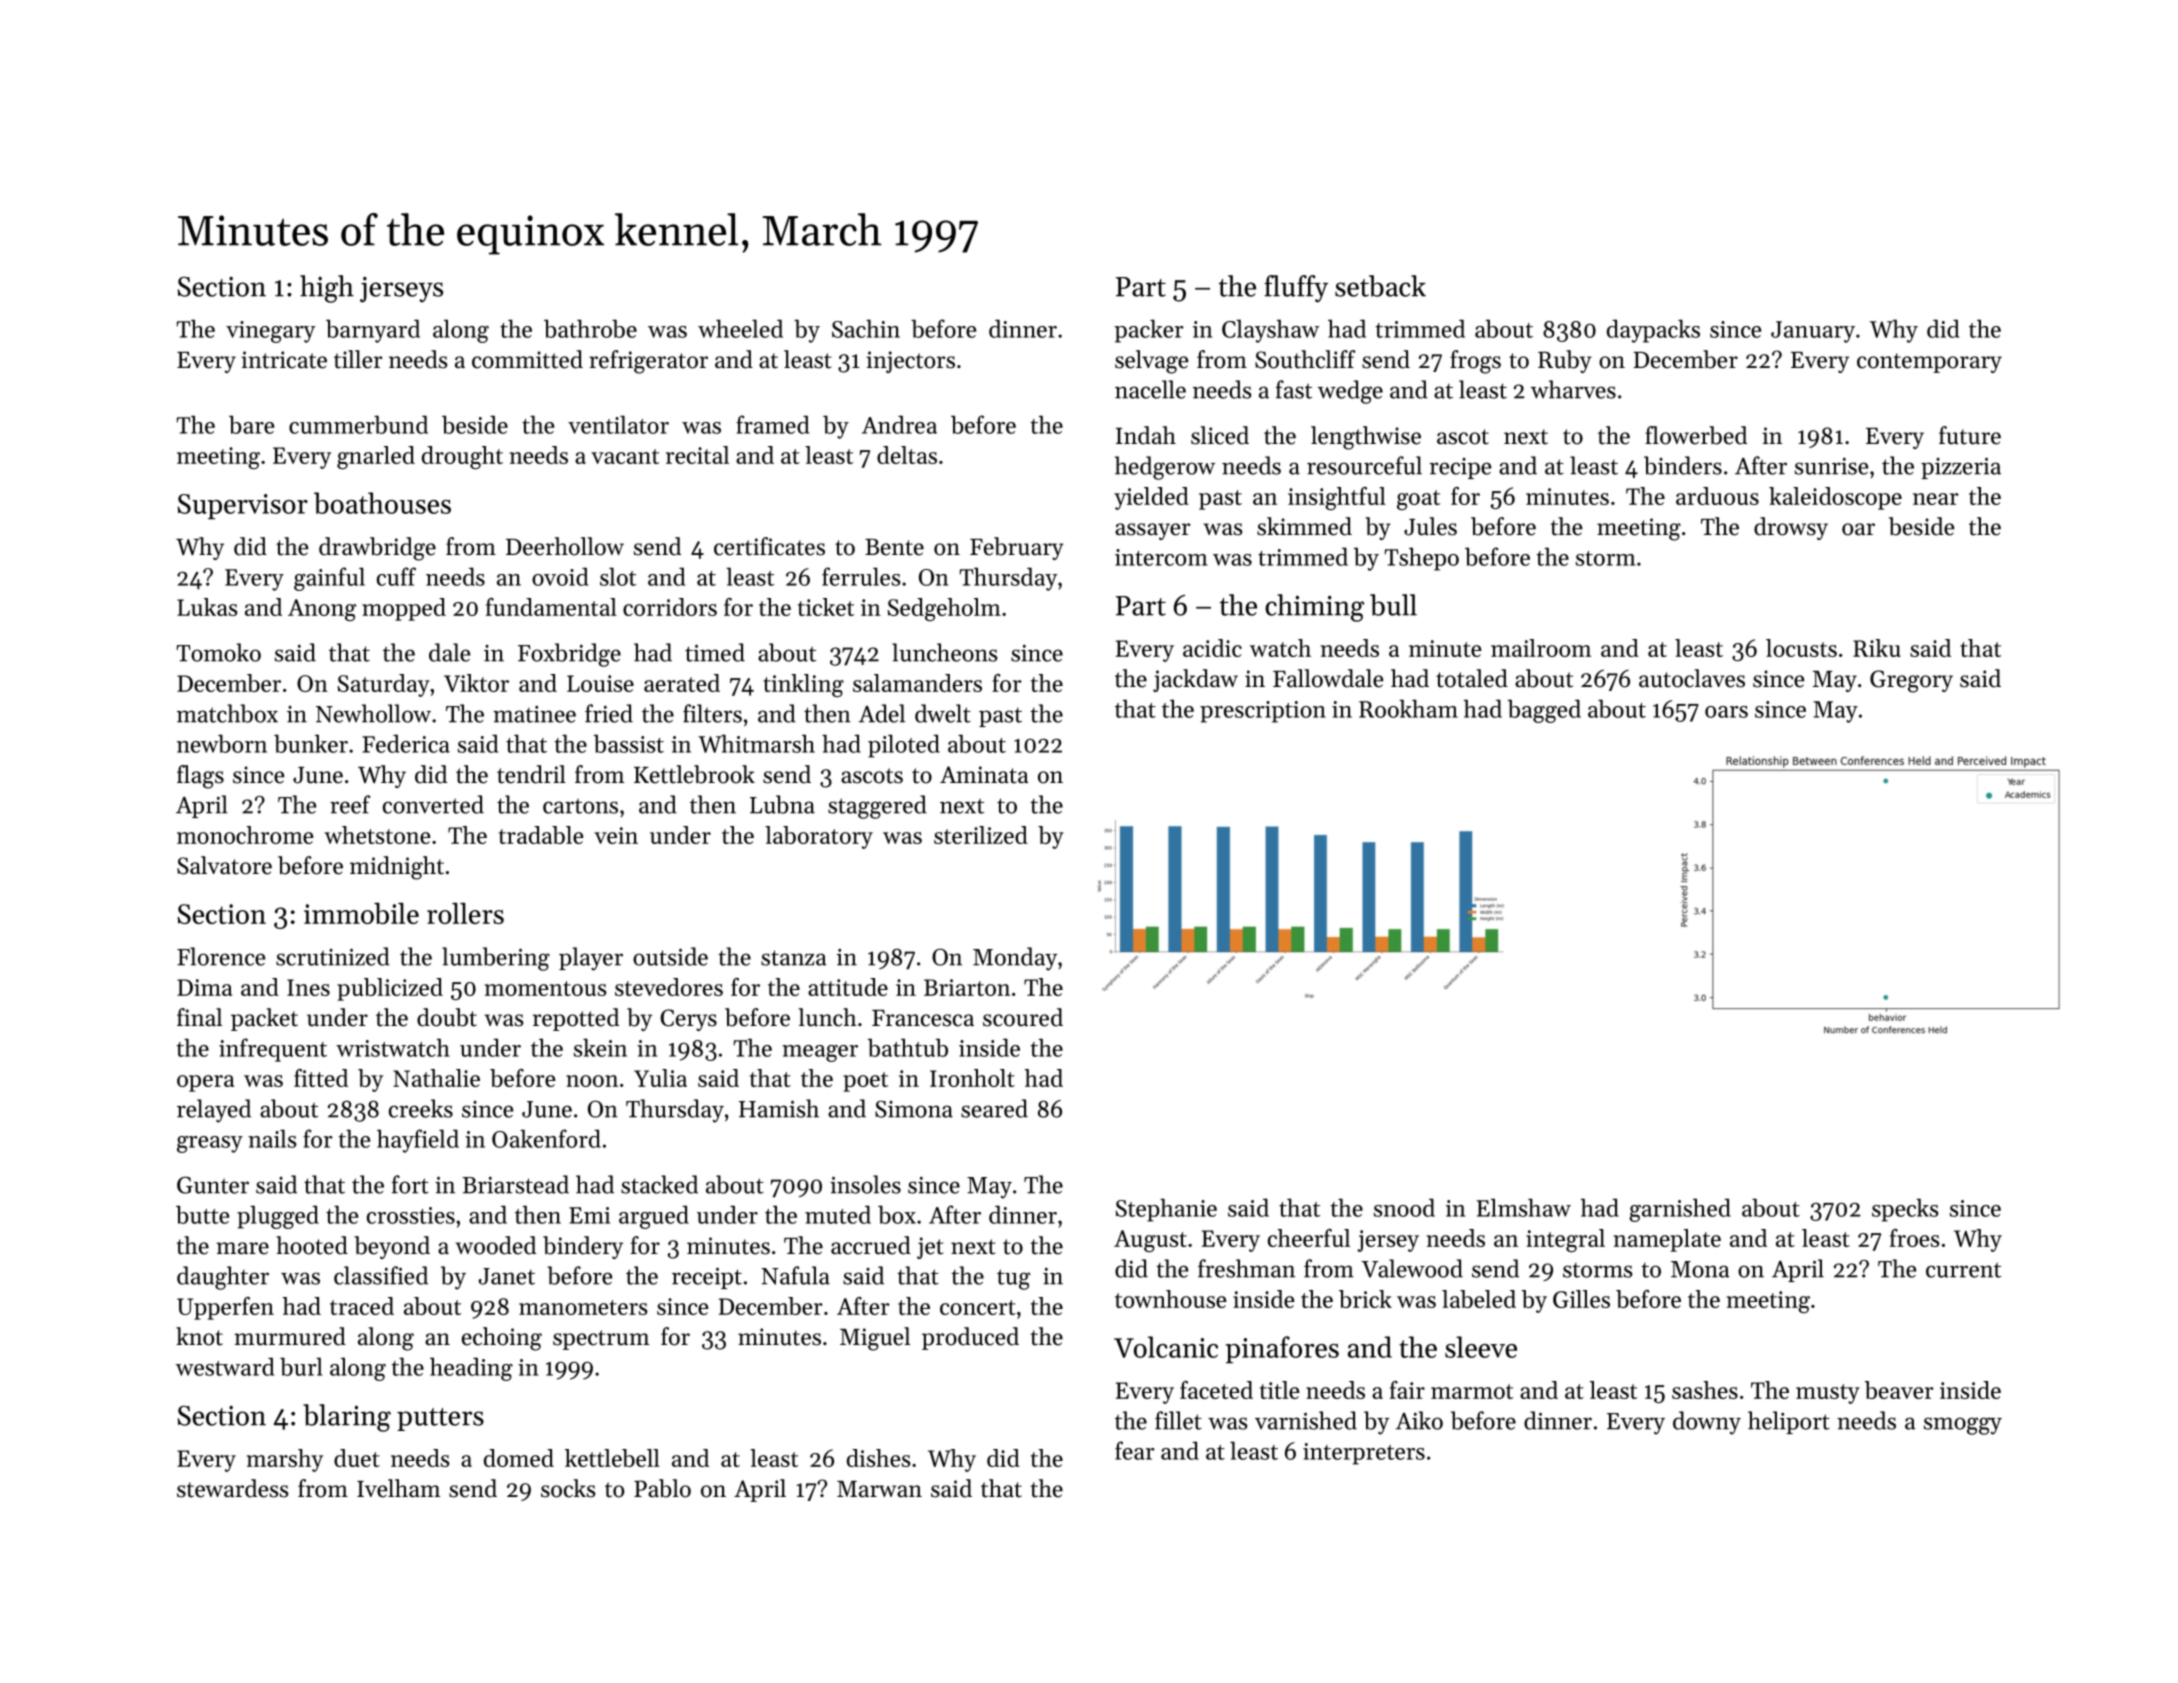  Describe the element at coordinates (1393, 605) in the image. I see `bull` at that location.
